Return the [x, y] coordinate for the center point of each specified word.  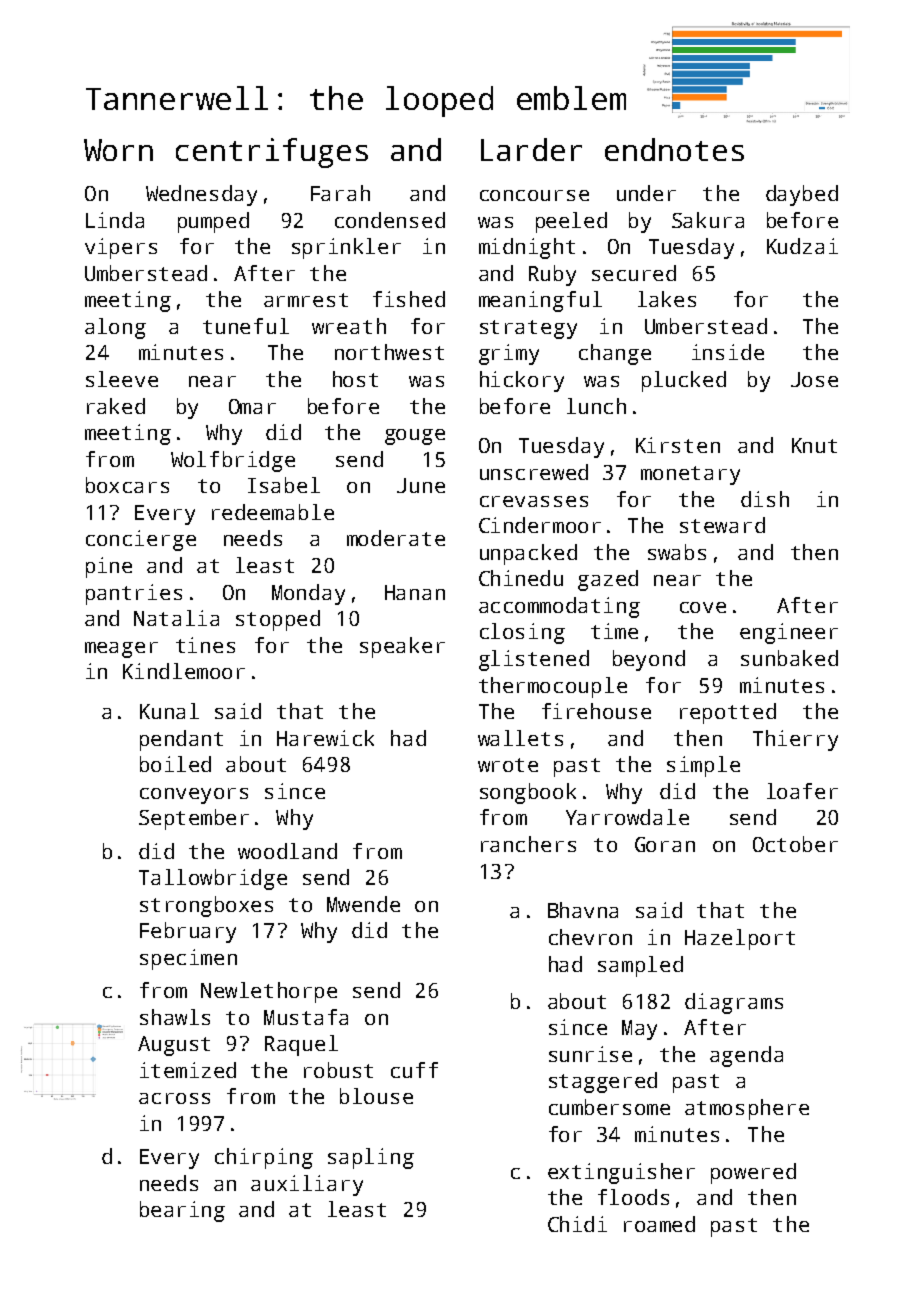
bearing [182, 1211]
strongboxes [206, 906]
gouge [415, 437]
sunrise [590, 1054]
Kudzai [802, 246]
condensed [390, 220]
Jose [814, 379]
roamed [659, 1224]
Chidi [577, 1224]
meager [121, 650]
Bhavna [583, 910]
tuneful [246, 326]
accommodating [559, 607]
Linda [115, 220]
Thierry [795, 740]
